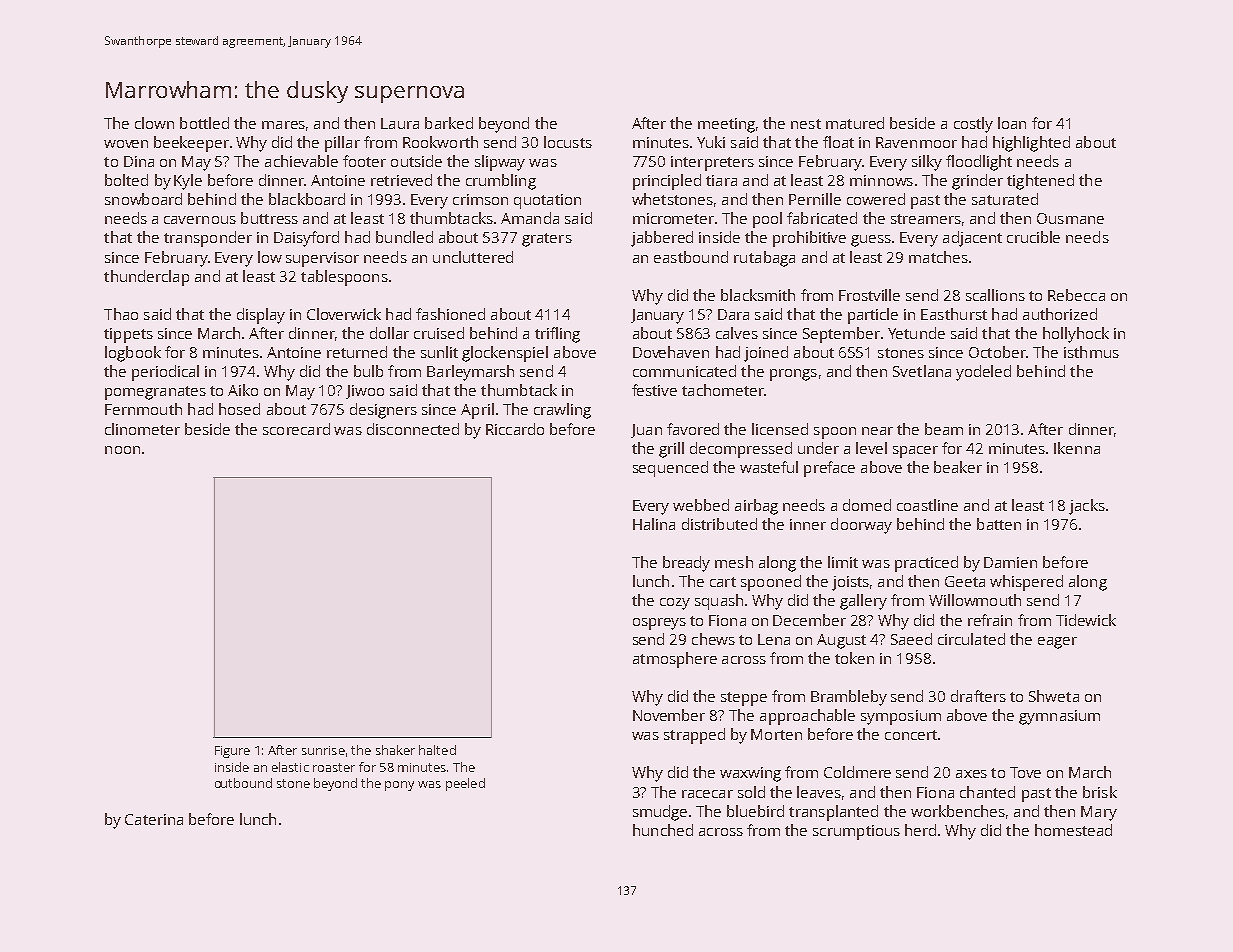  Describe the element at coordinates (1076, 335) in the screenshot. I see `hollyhock` at that location.
